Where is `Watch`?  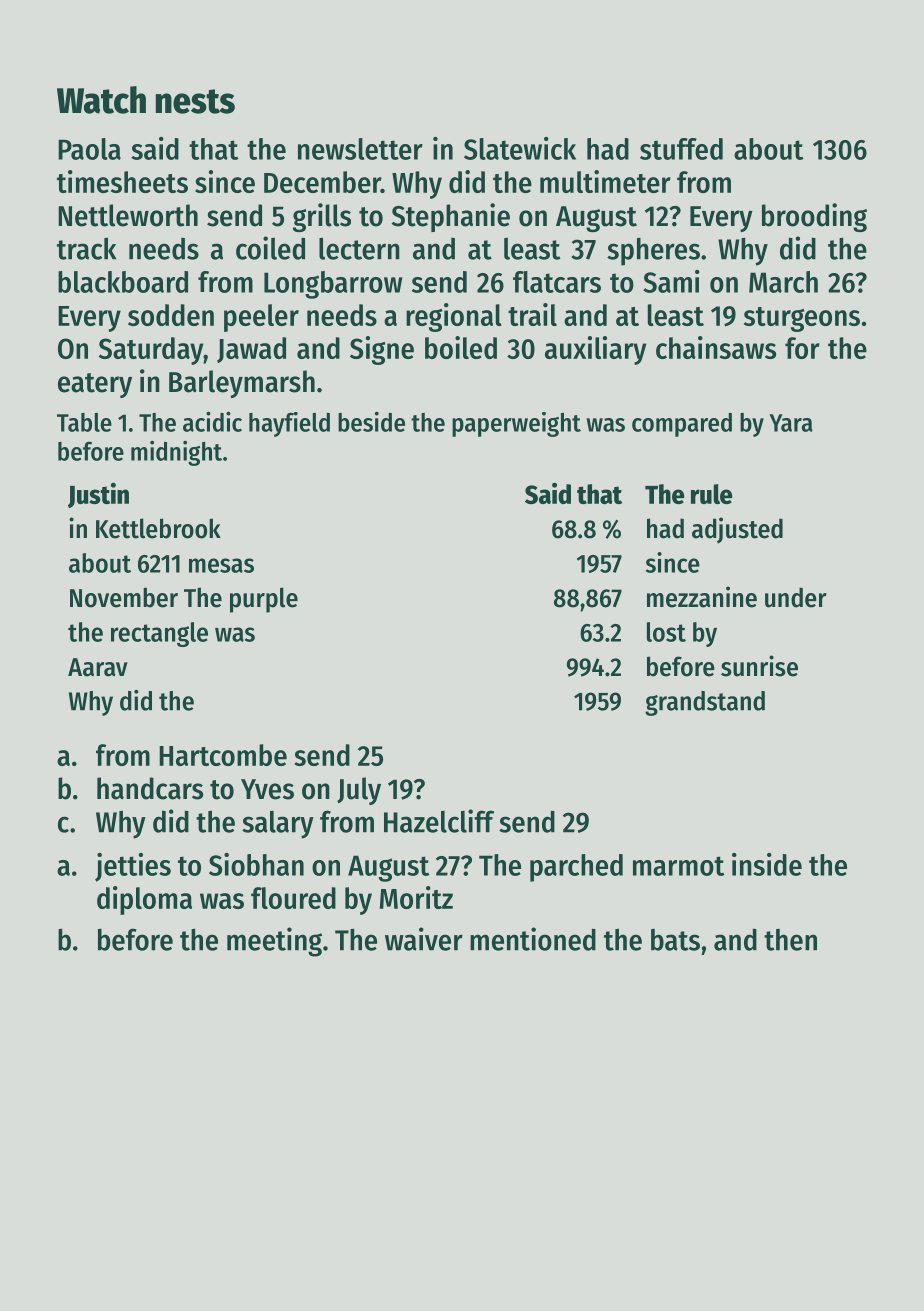 Watch is located at coordinates (101, 100).
